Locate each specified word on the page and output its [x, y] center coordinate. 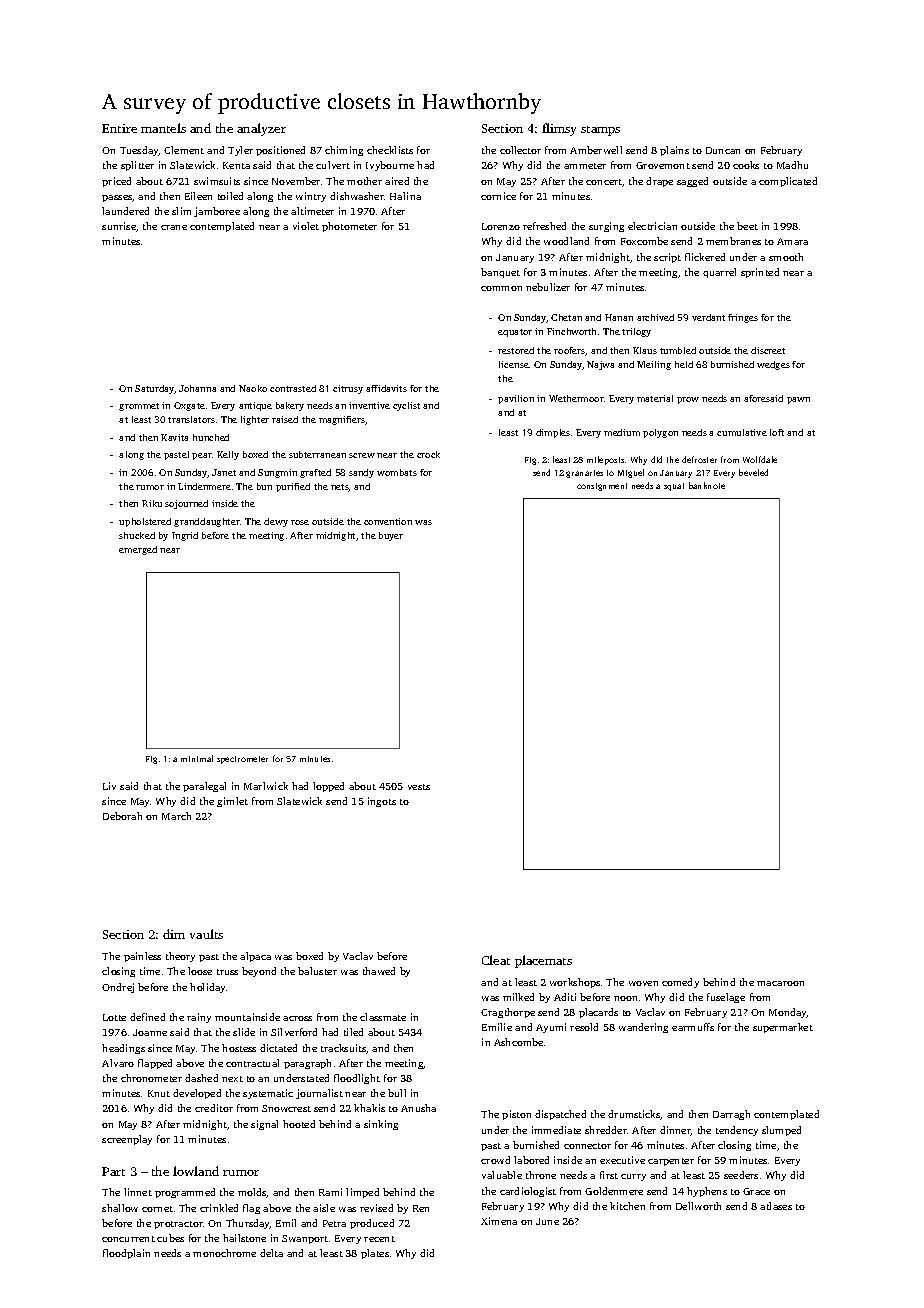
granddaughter [207, 522]
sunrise [119, 227]
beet [747, 226]
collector [520, 150]
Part [113, 1171]
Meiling [654, 365]
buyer [391, 536]
